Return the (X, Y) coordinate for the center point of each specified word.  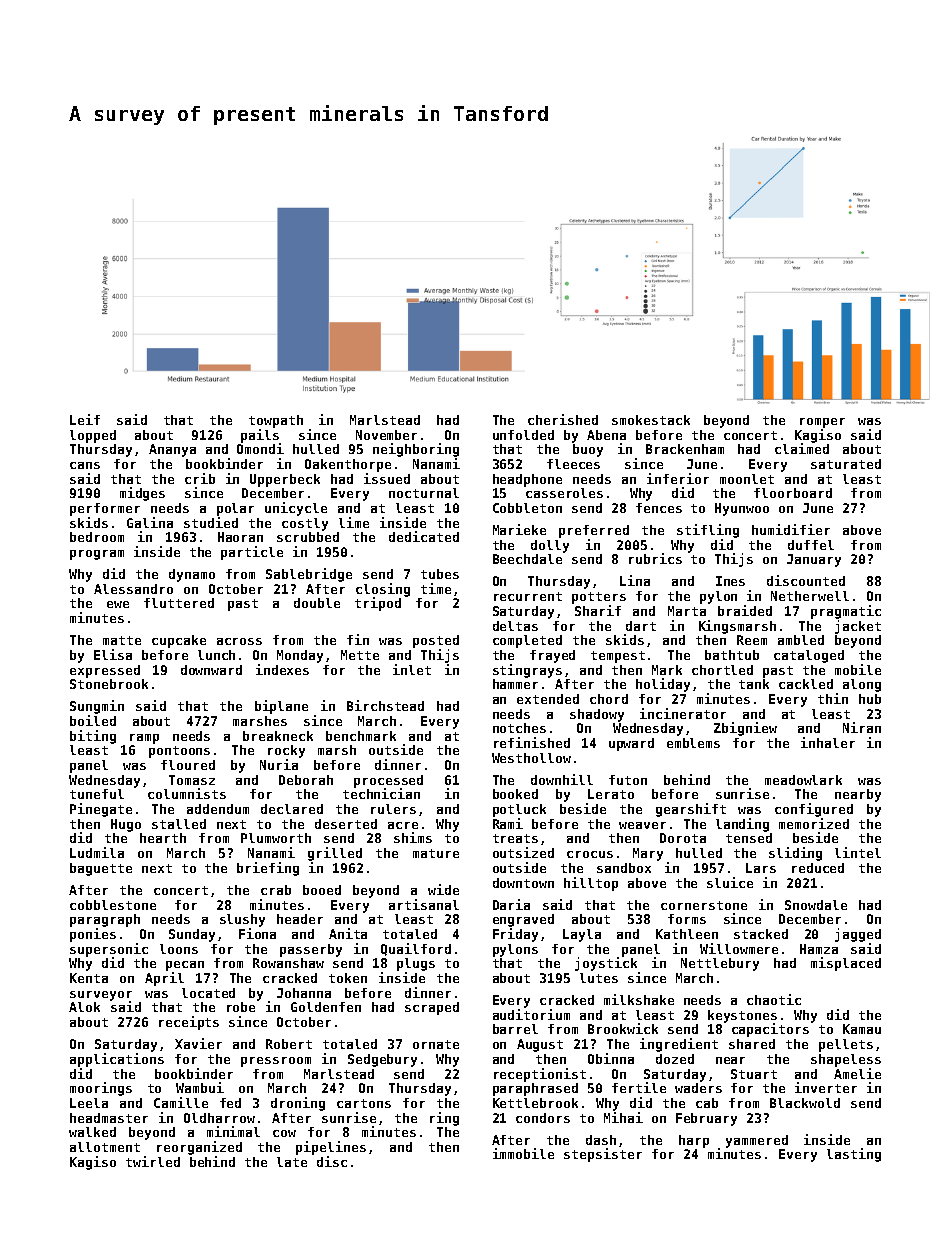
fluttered (179, 603)
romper (822, 423)
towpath (276, 421)
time (436, 588)
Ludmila (97, 852)
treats (515, 838)
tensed (749, 838)
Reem (752, 640)
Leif (85, 419)
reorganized (199, 1148)
